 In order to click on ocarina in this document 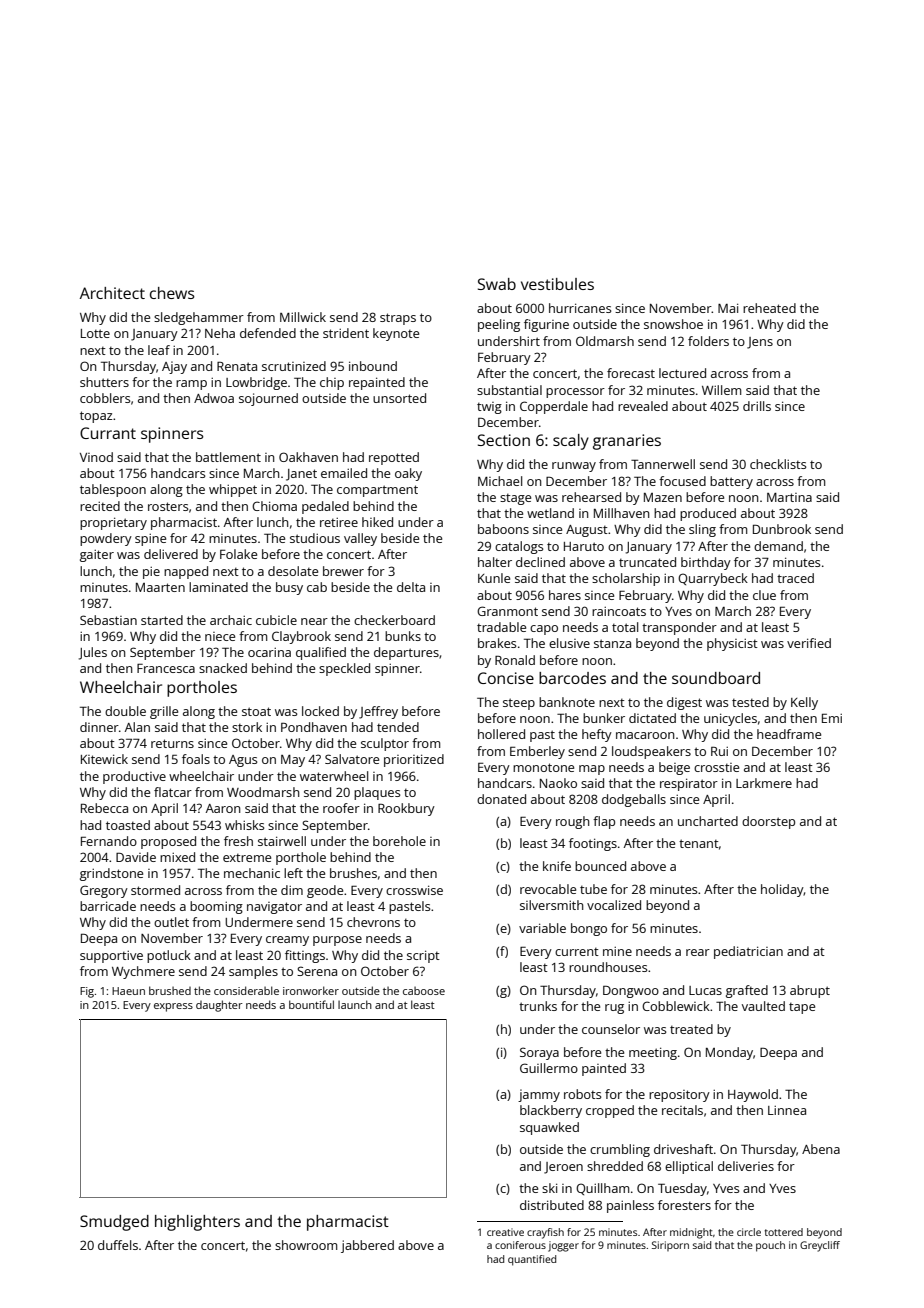, I will do `click(269, 652)`.
